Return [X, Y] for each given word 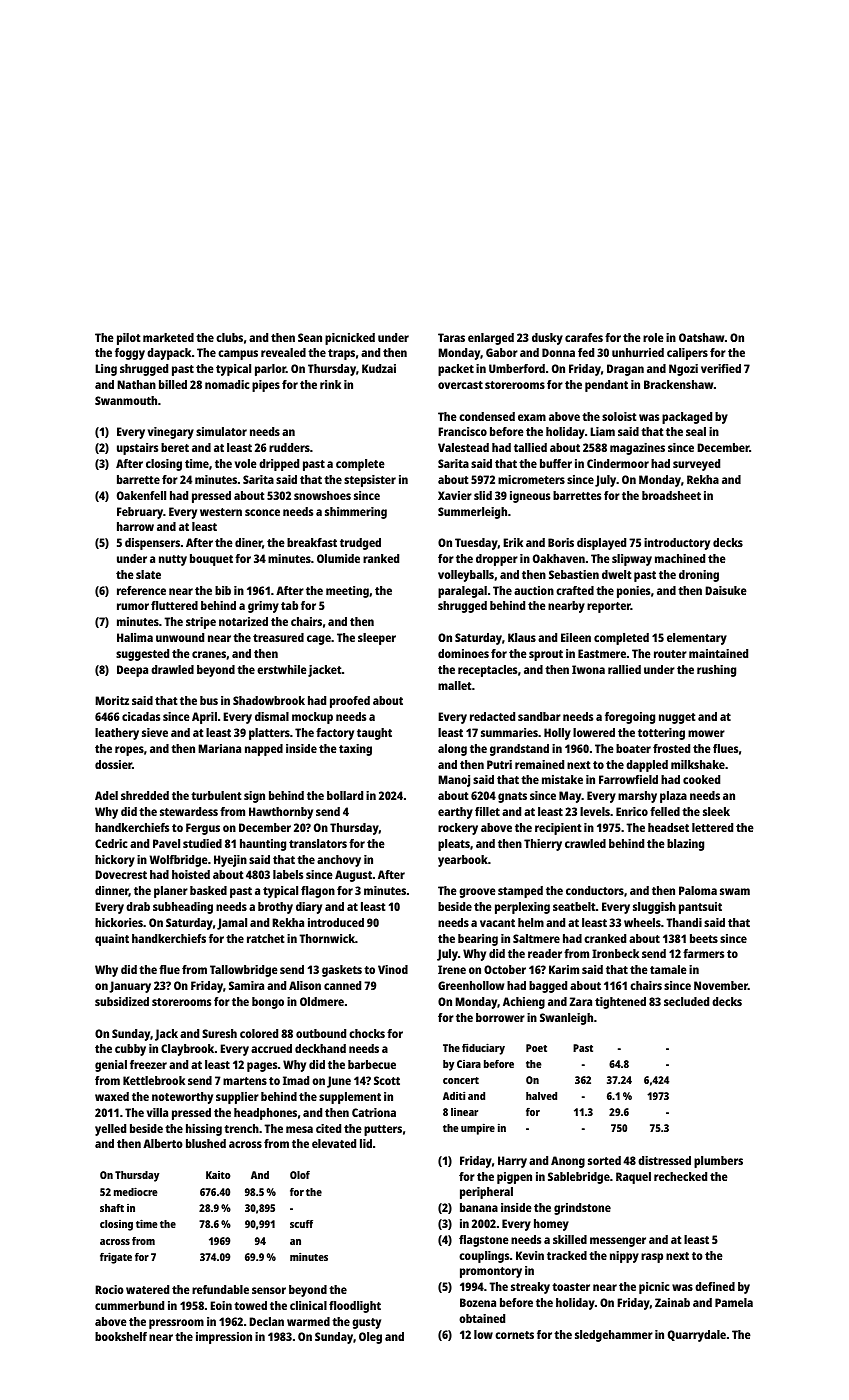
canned [342, 985]
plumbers [718, 1162]
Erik [513, 542]
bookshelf [121, 1336]
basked [208, 890]
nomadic [227, 384]
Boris [561, 542]
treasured [278, 637]
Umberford [517, 368]
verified [721, 368]
